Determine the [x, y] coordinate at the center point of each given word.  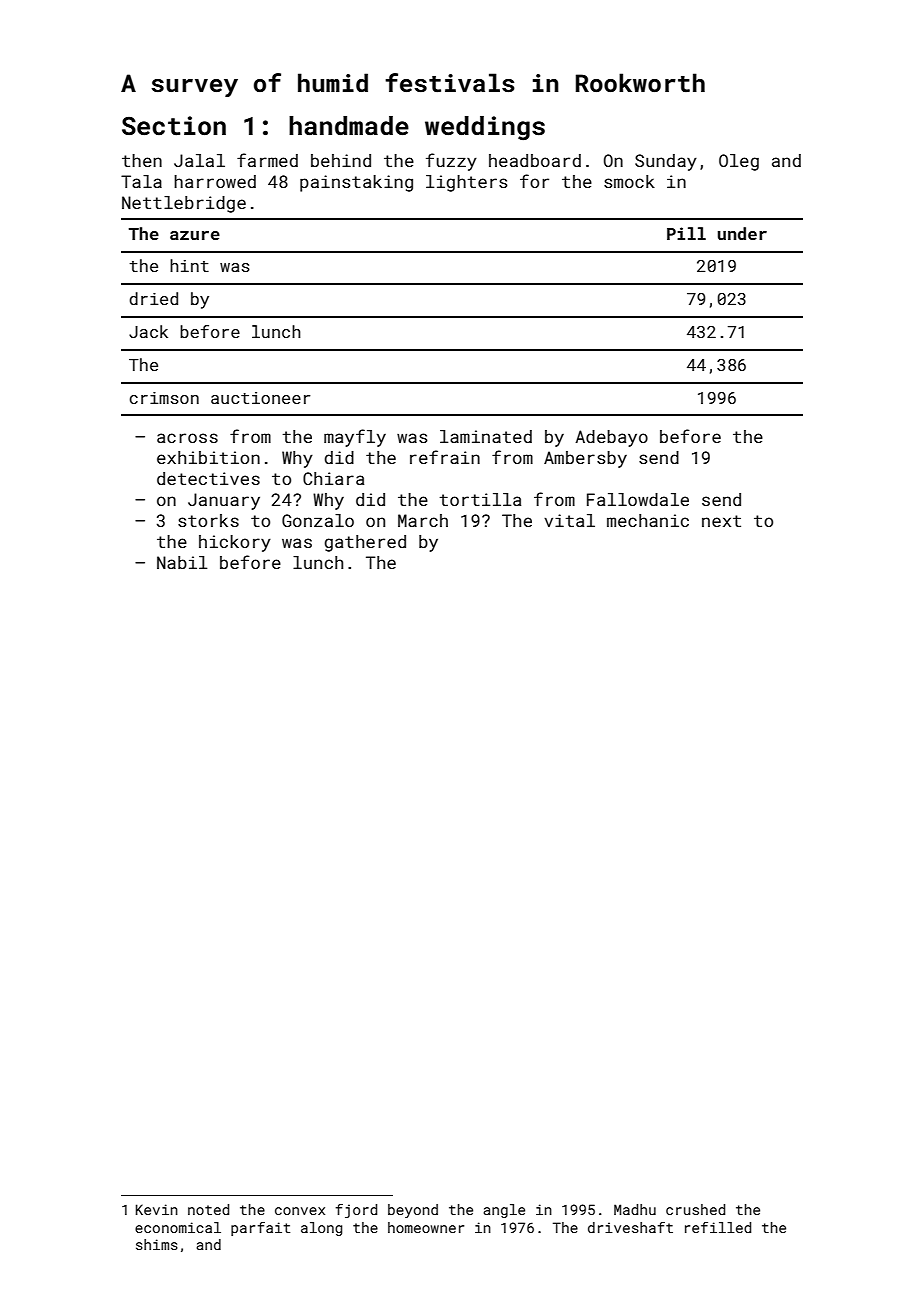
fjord [356, 1211]
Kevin [157, 1209]
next [721, 521]
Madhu [635, 1209]
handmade [349, 126]
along [321, 1229]
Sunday [666, 162]
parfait [260, 1229]
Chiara [333, 478]
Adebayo [611, 438]
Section [174, 126]
